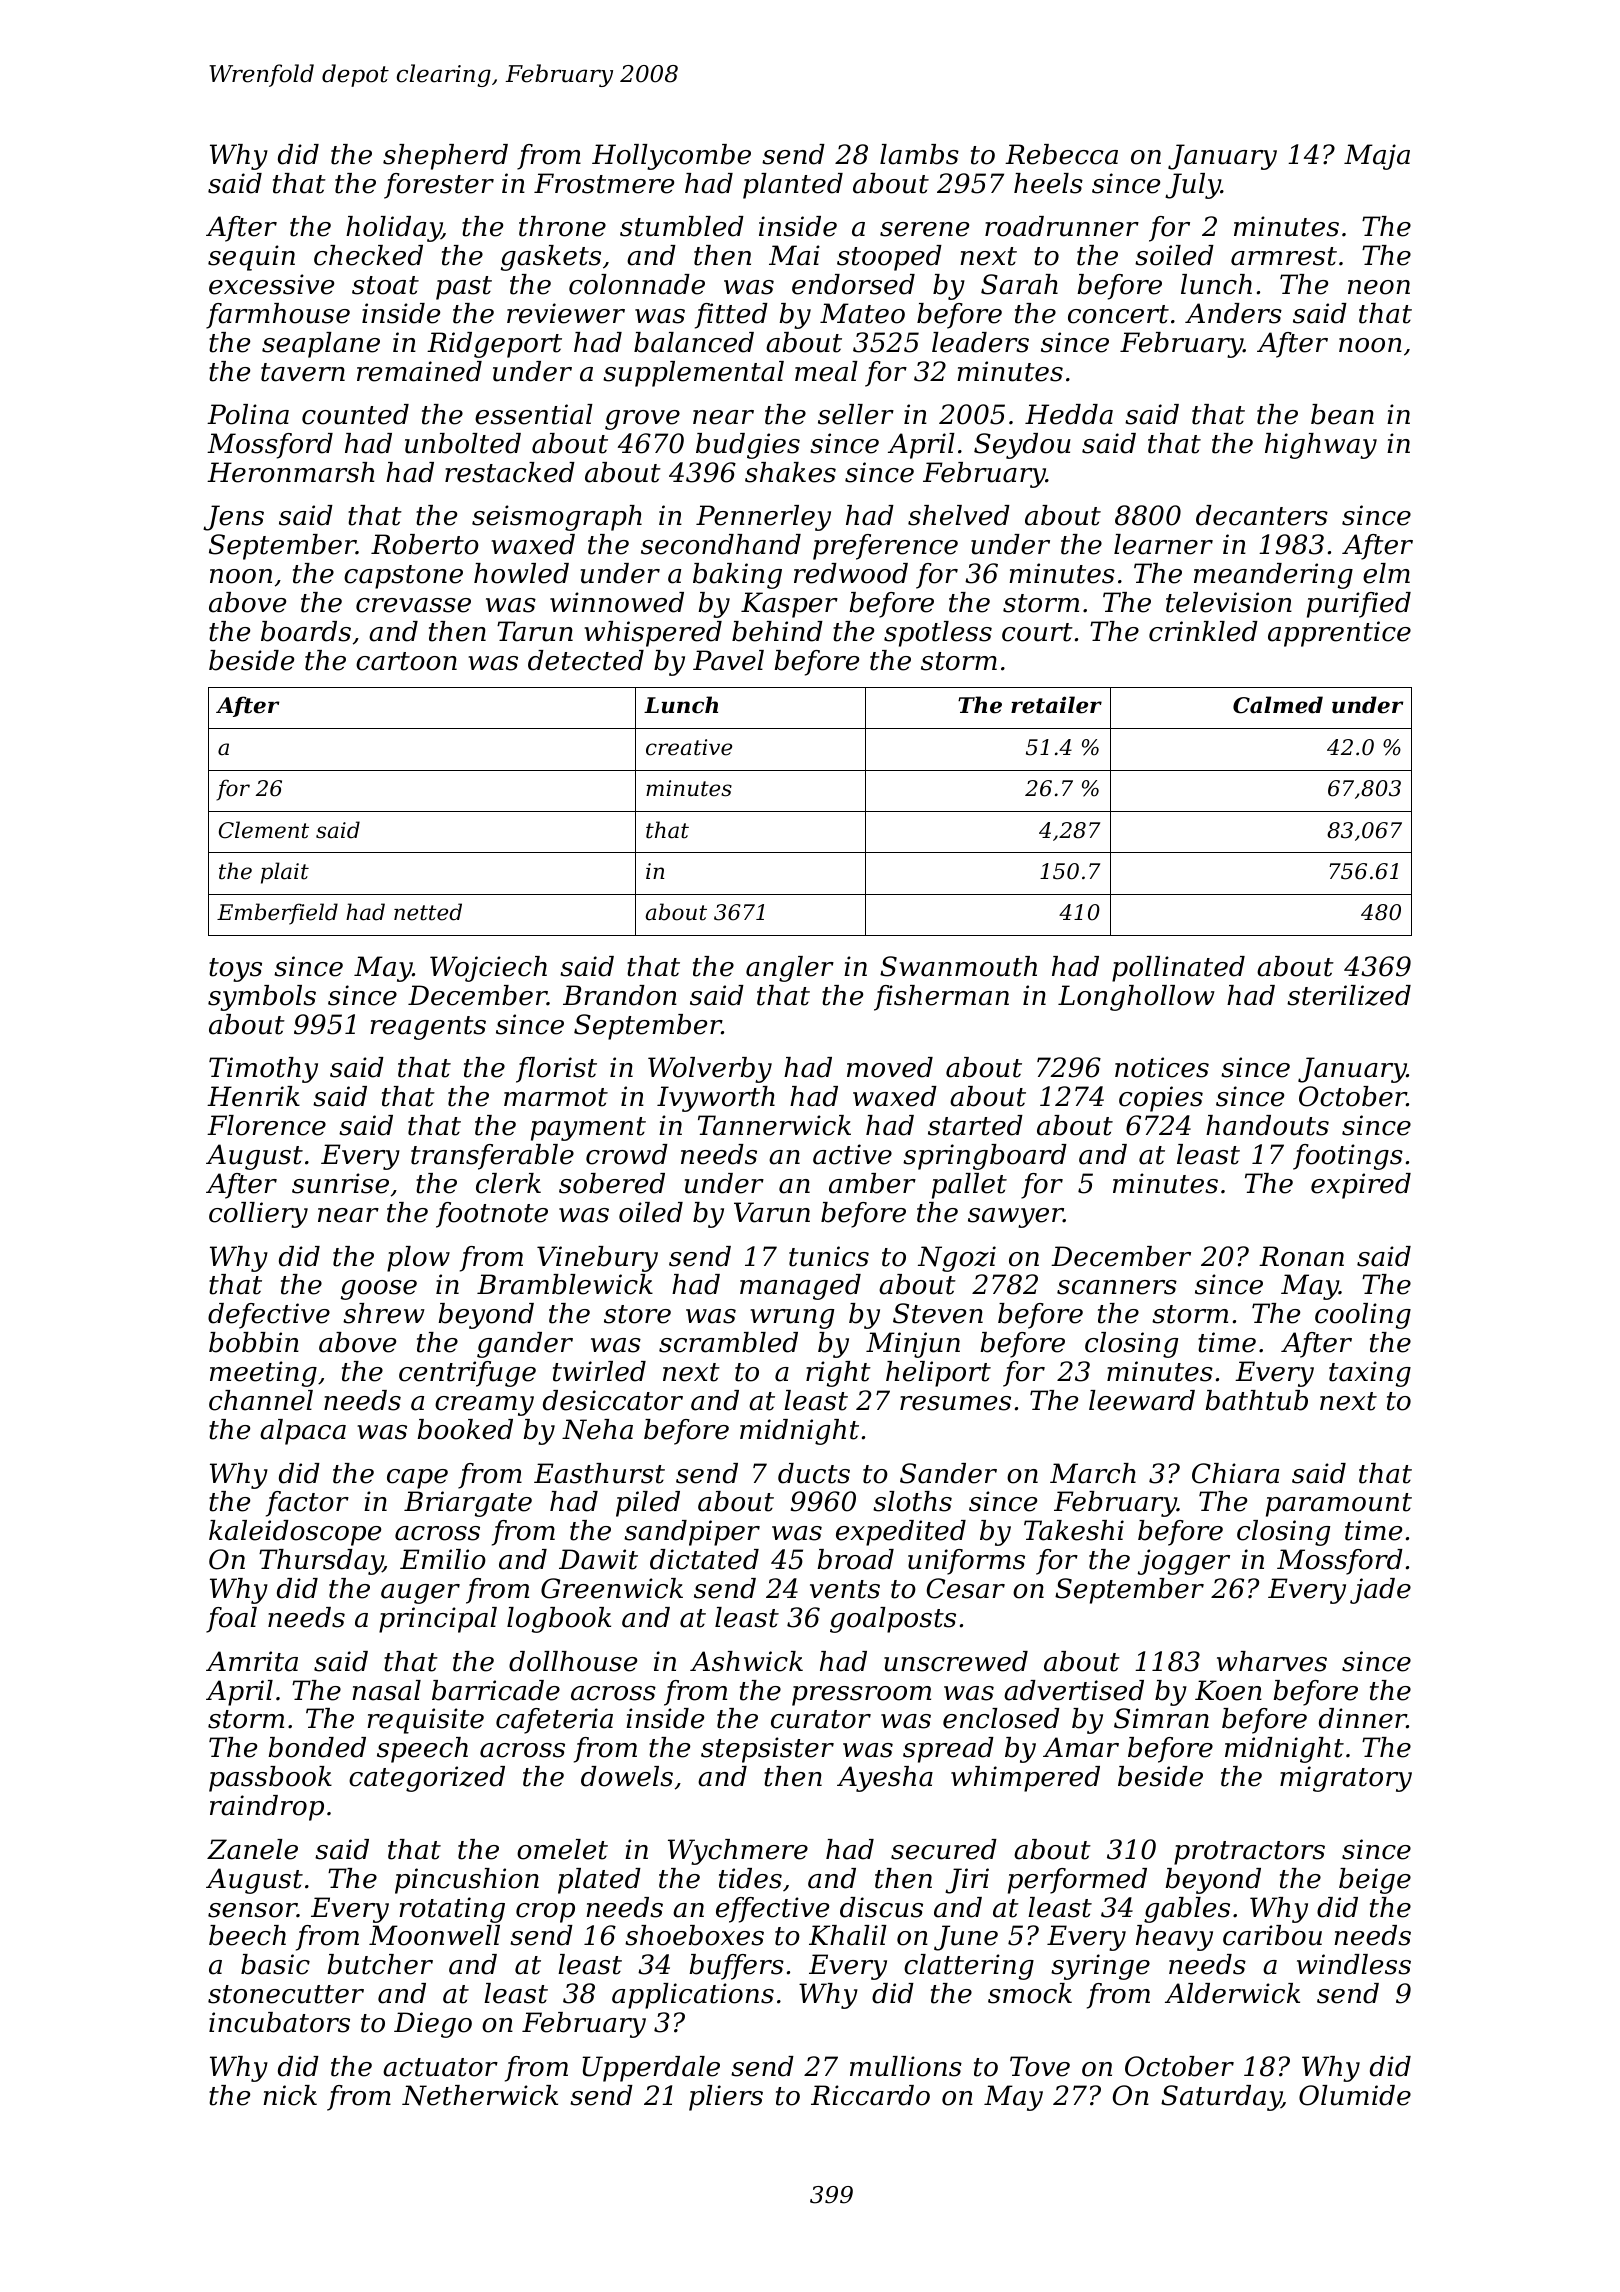 The width and height of the screenshot is (1620, 2292). I want to click on lambs, so click(919, 154).
